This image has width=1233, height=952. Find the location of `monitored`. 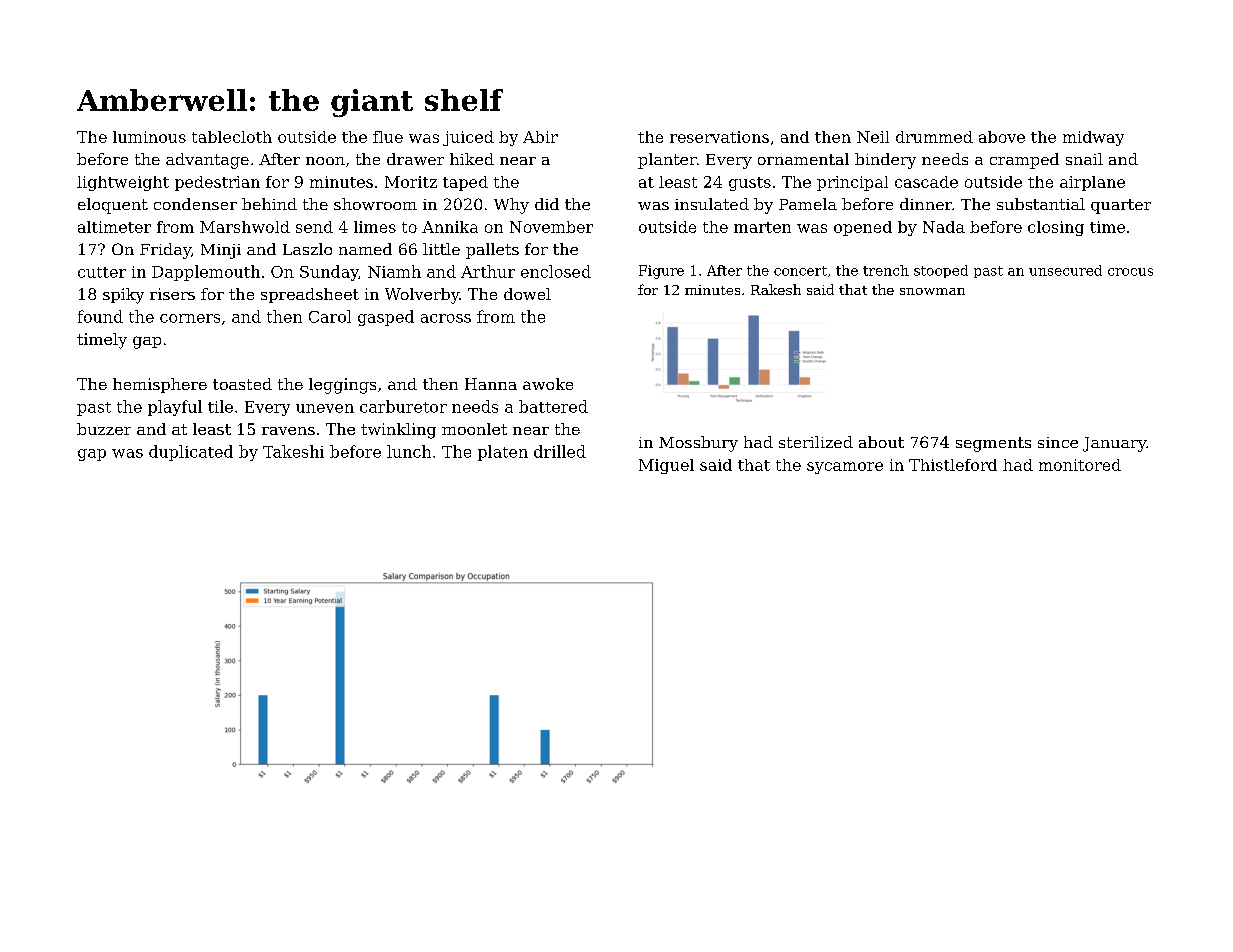

monitored is located at coordinates (1080, 465).
